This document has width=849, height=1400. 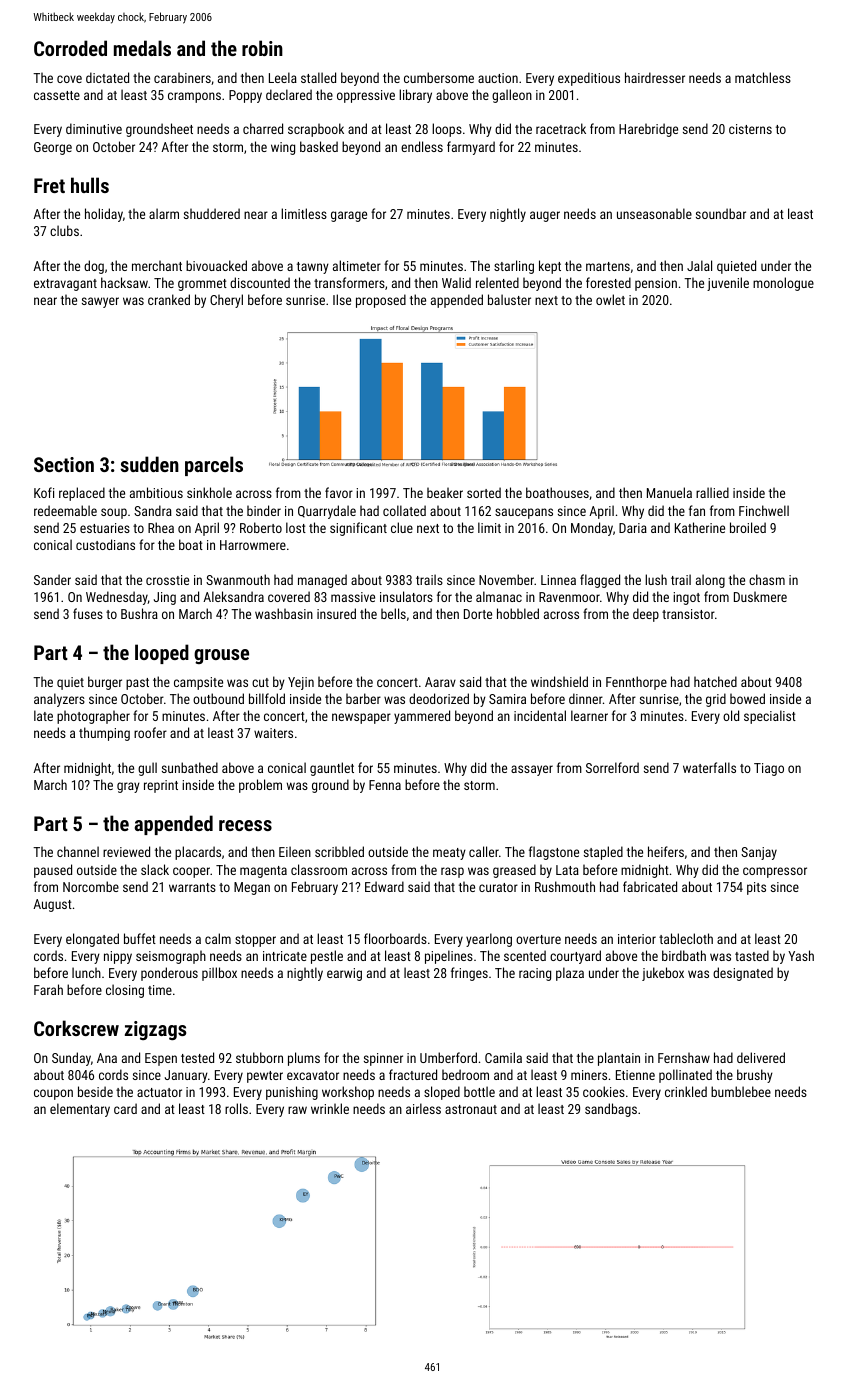 I want to click on transistor, so click(x=688, y=614).
